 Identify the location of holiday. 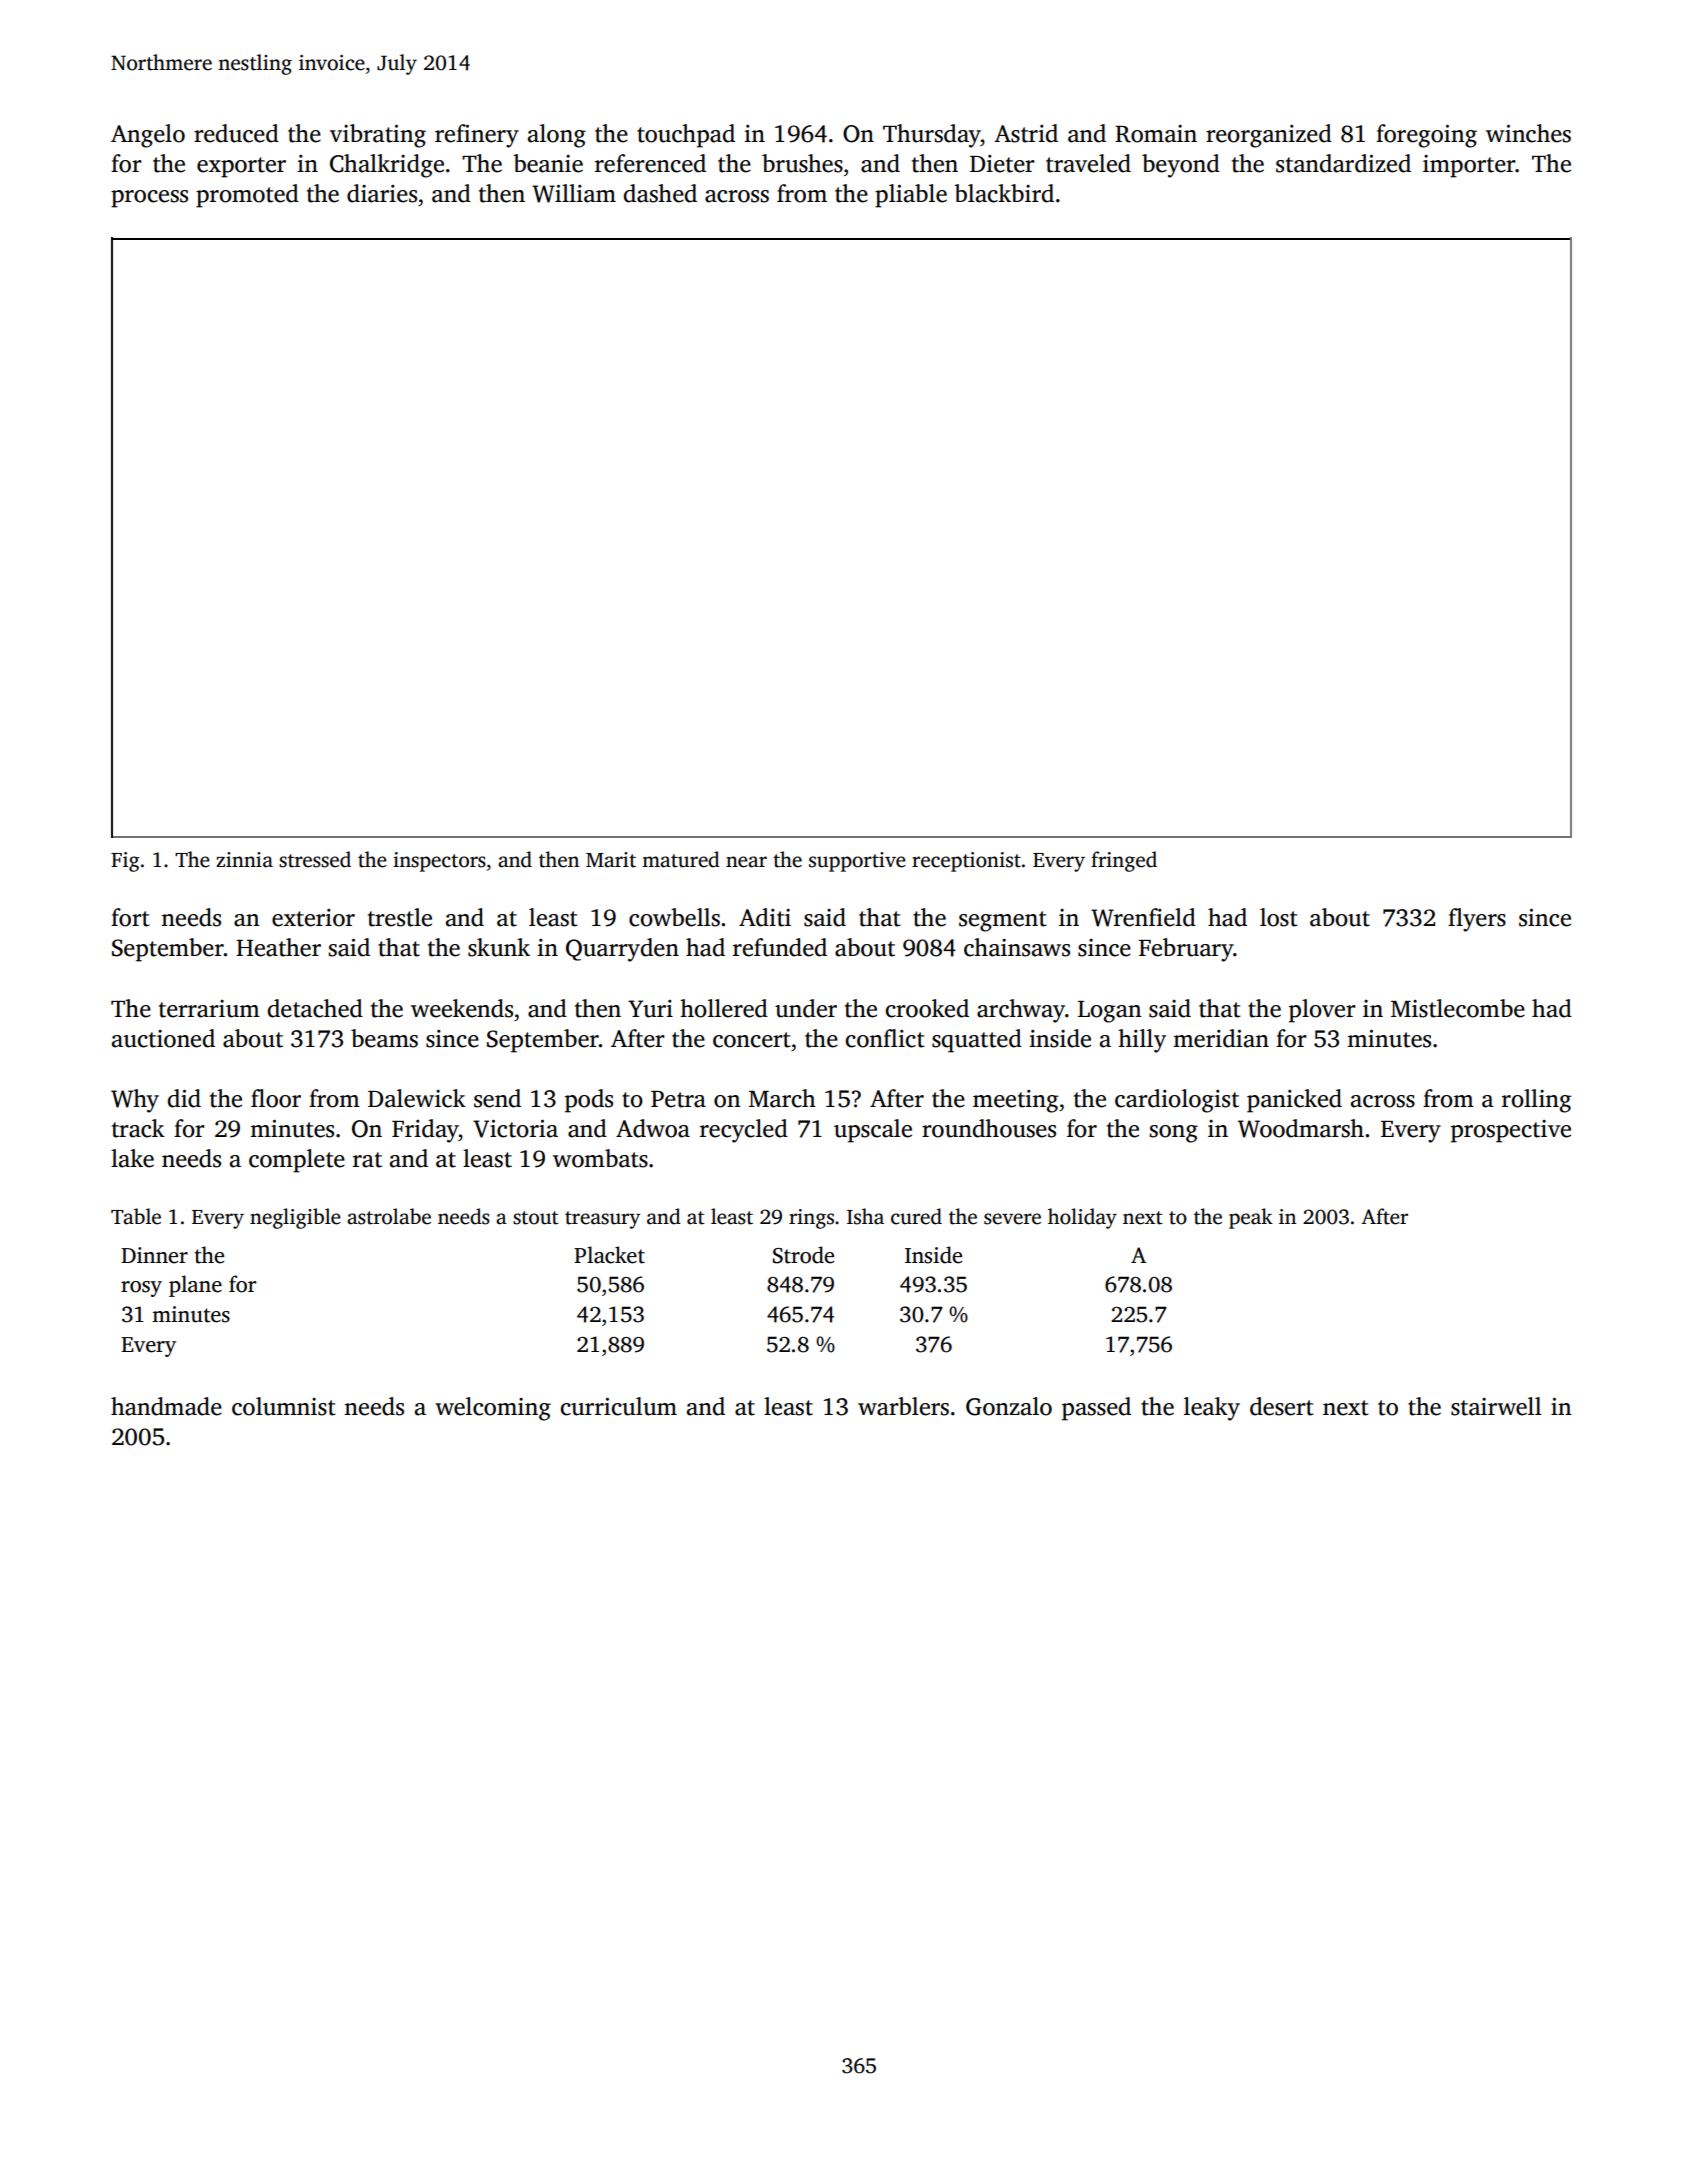
(1082, 1218).
